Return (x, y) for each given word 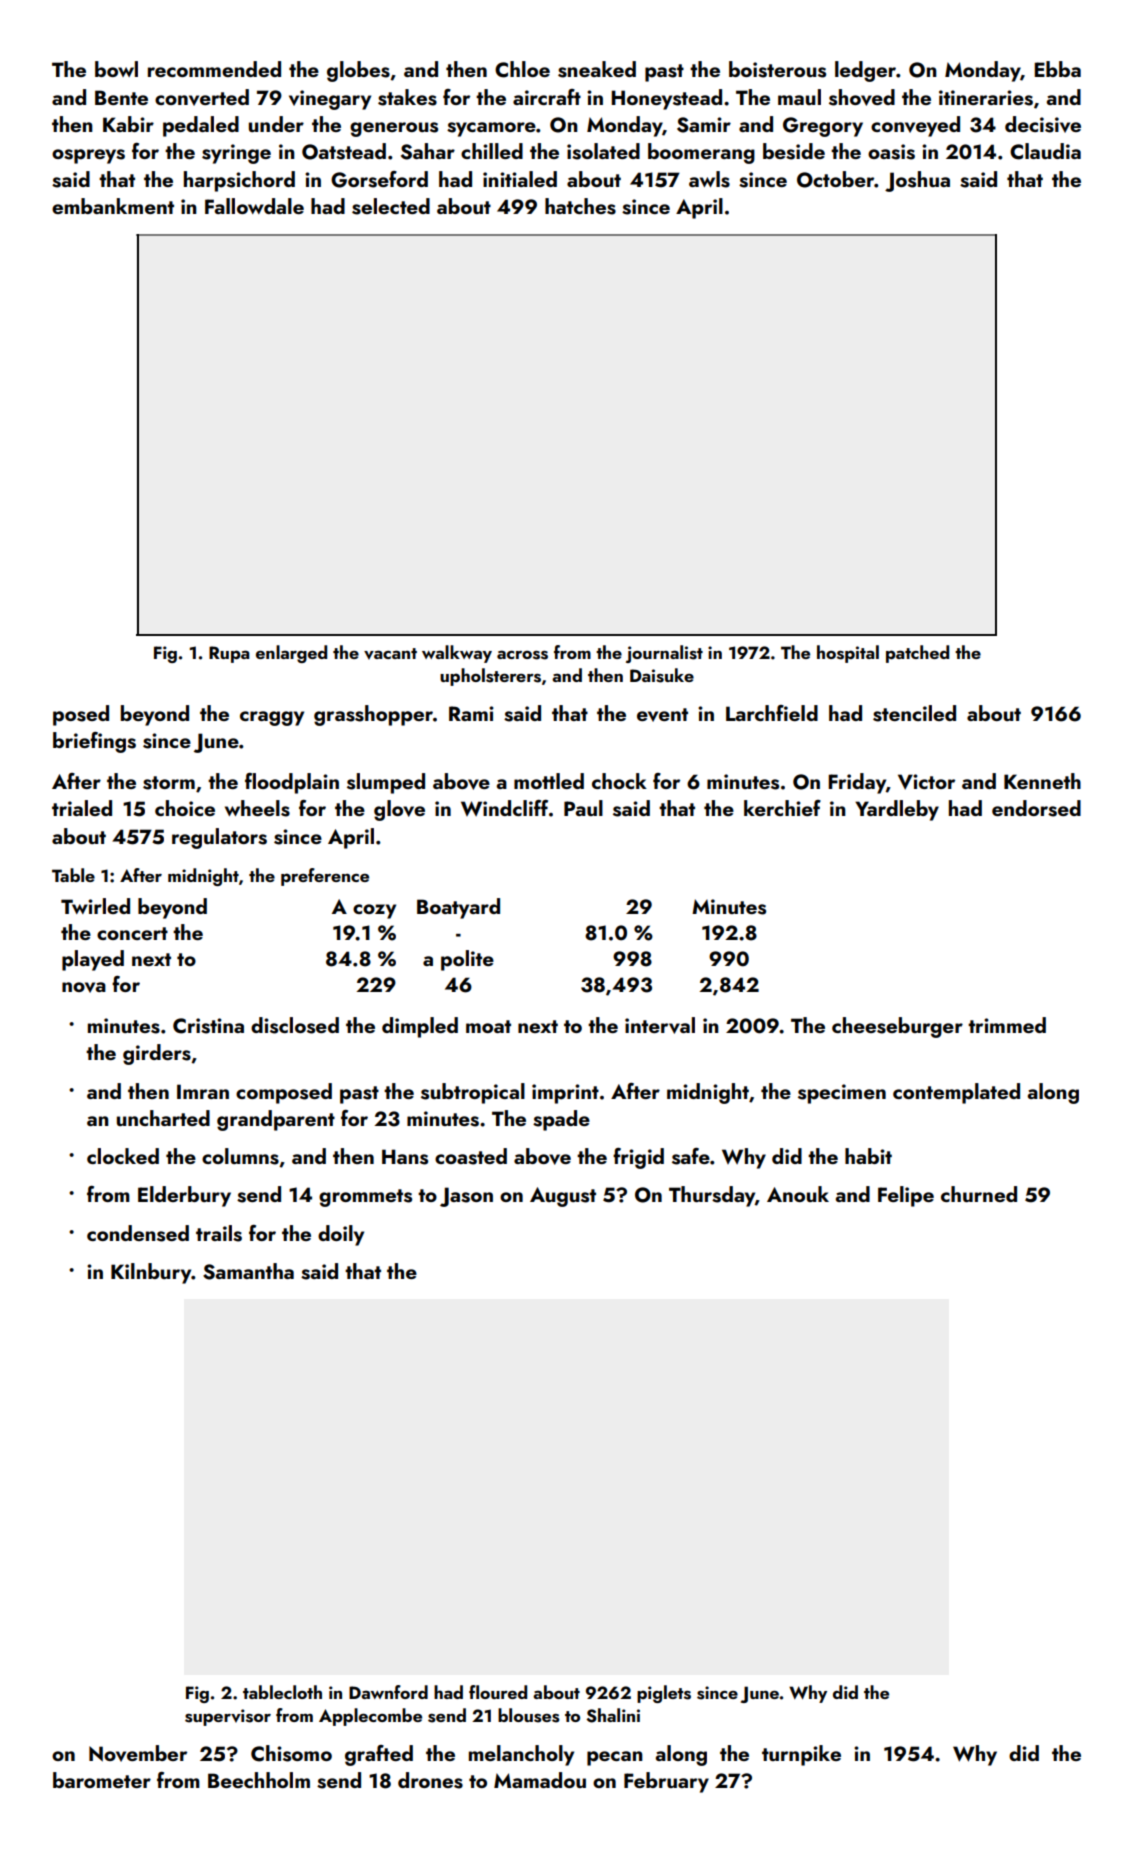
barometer (102, 1780)
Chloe (522, 69)
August (563, 1197)
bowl (116, 69)
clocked (123, 1156)
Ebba (1057, 69)
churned (979, 1194)
